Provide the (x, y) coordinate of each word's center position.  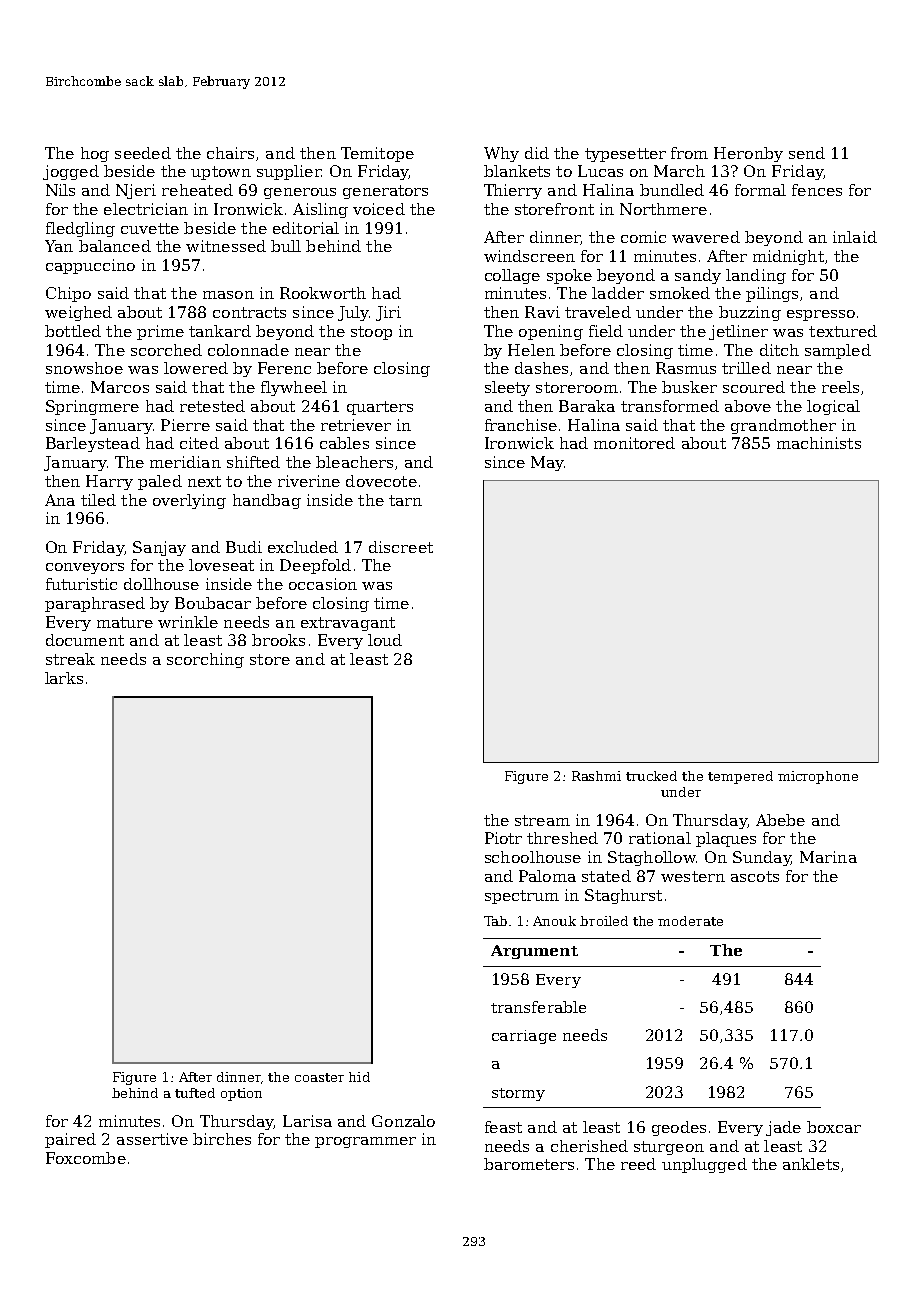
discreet (401, 547)
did (537, 153)
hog (95, 154)
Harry (109, 482)
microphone (818, 777)
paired (70, 1140)
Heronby (748, 154)
